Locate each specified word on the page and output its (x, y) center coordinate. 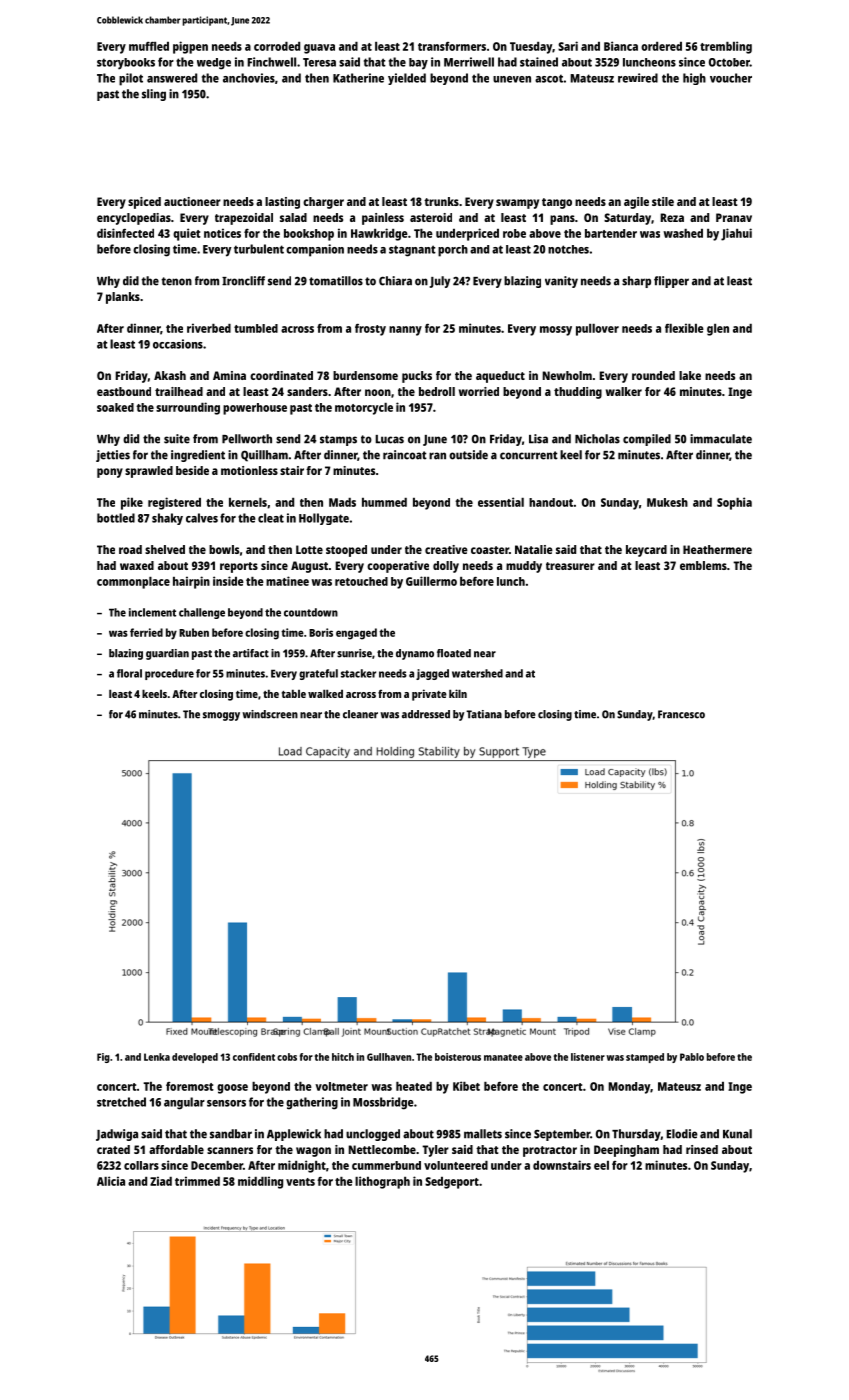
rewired (638, 78)
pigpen (190, 47)
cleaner (360, 714)
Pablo (692, 1057)
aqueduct (500, 377)
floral (129, 673)
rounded (653, 375)
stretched (121, 1102)
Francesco (681, 714)
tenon (176, 281)
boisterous (458, 1057)
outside (468, 455)
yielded (407, 79)
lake (690, 375)
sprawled (149, 472)
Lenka (157, 1057)
